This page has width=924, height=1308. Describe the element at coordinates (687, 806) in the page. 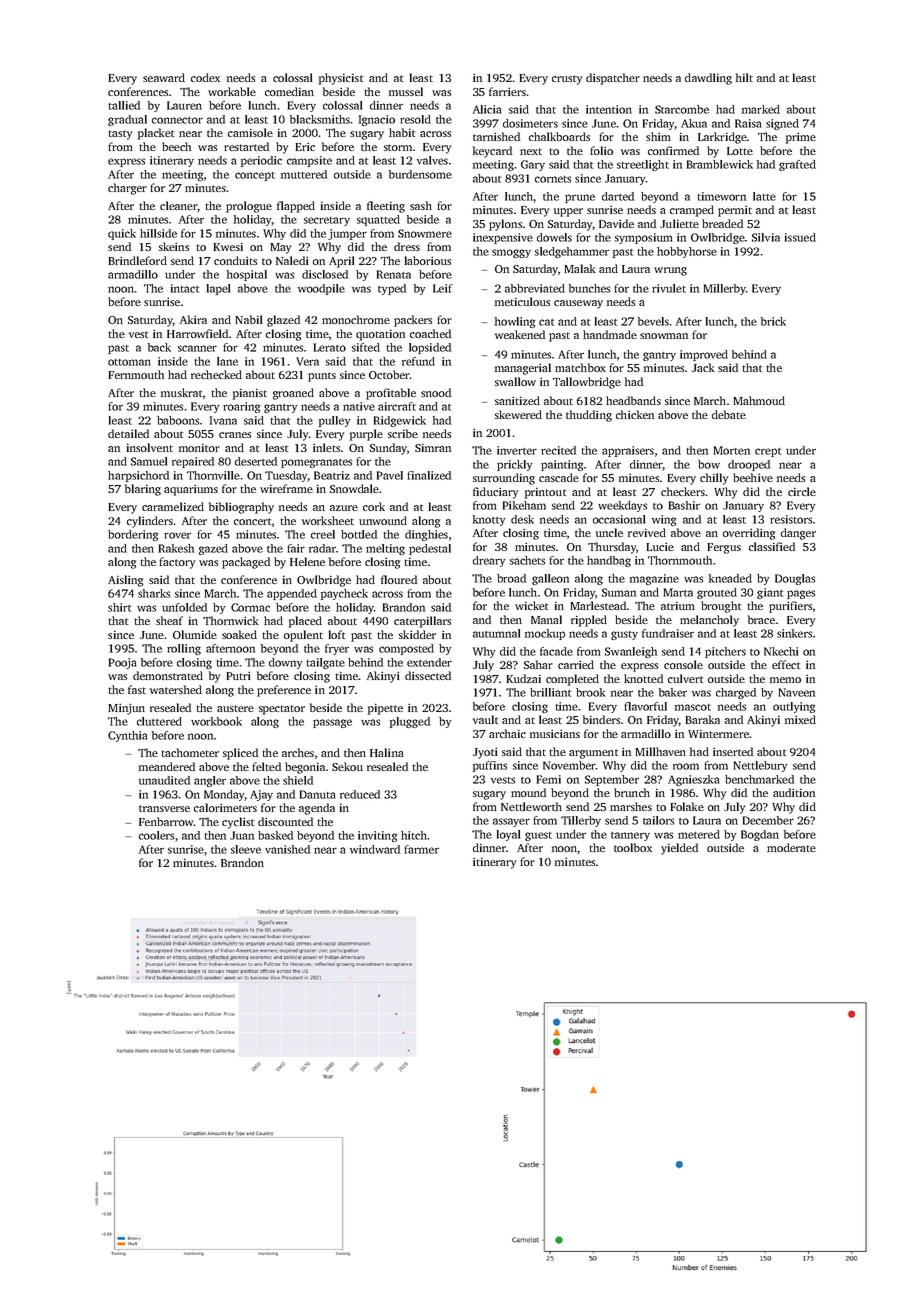

I see `Folake` at that location.
